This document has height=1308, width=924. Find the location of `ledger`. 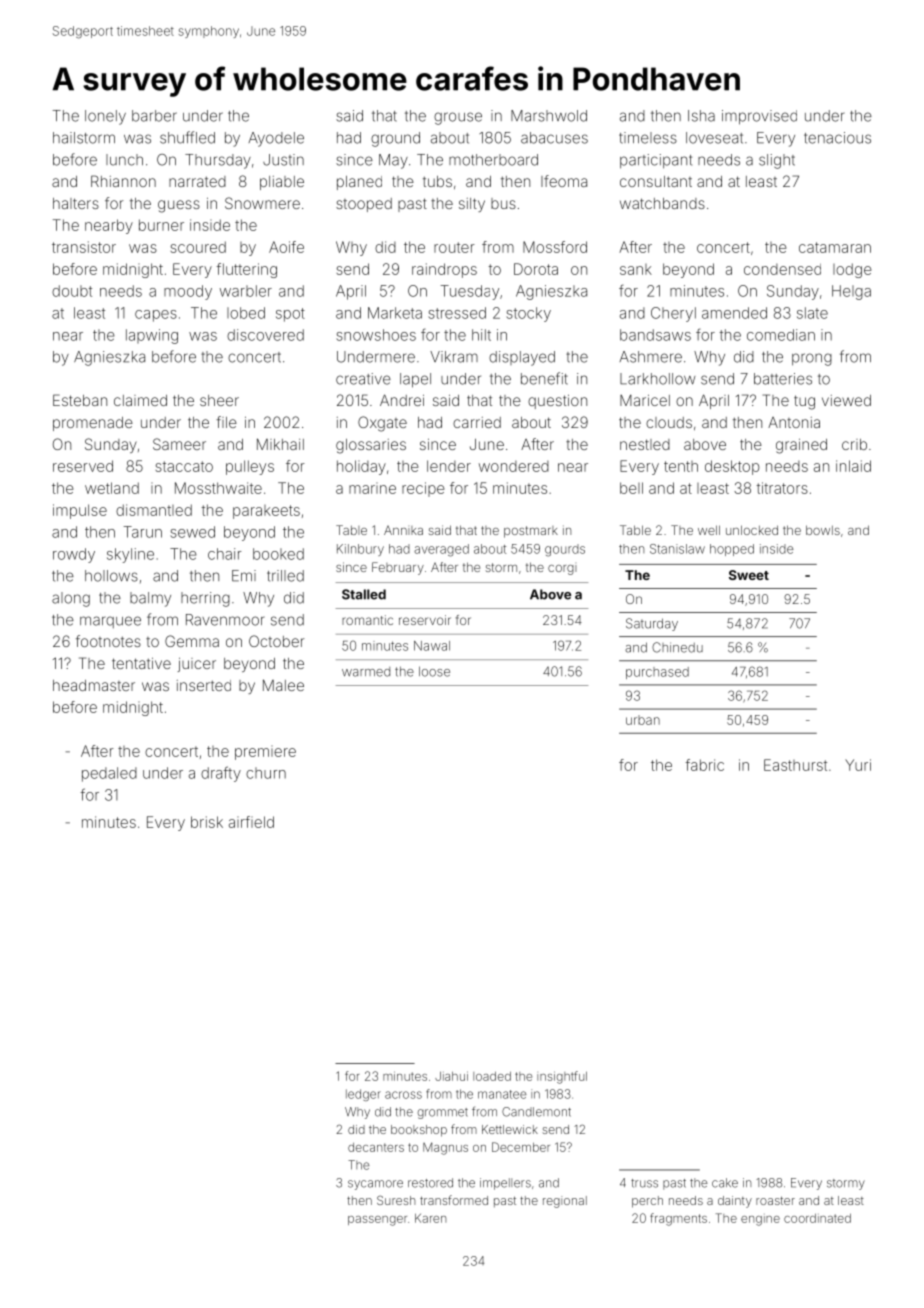

ledger is located at coordinates (363, 1095).
